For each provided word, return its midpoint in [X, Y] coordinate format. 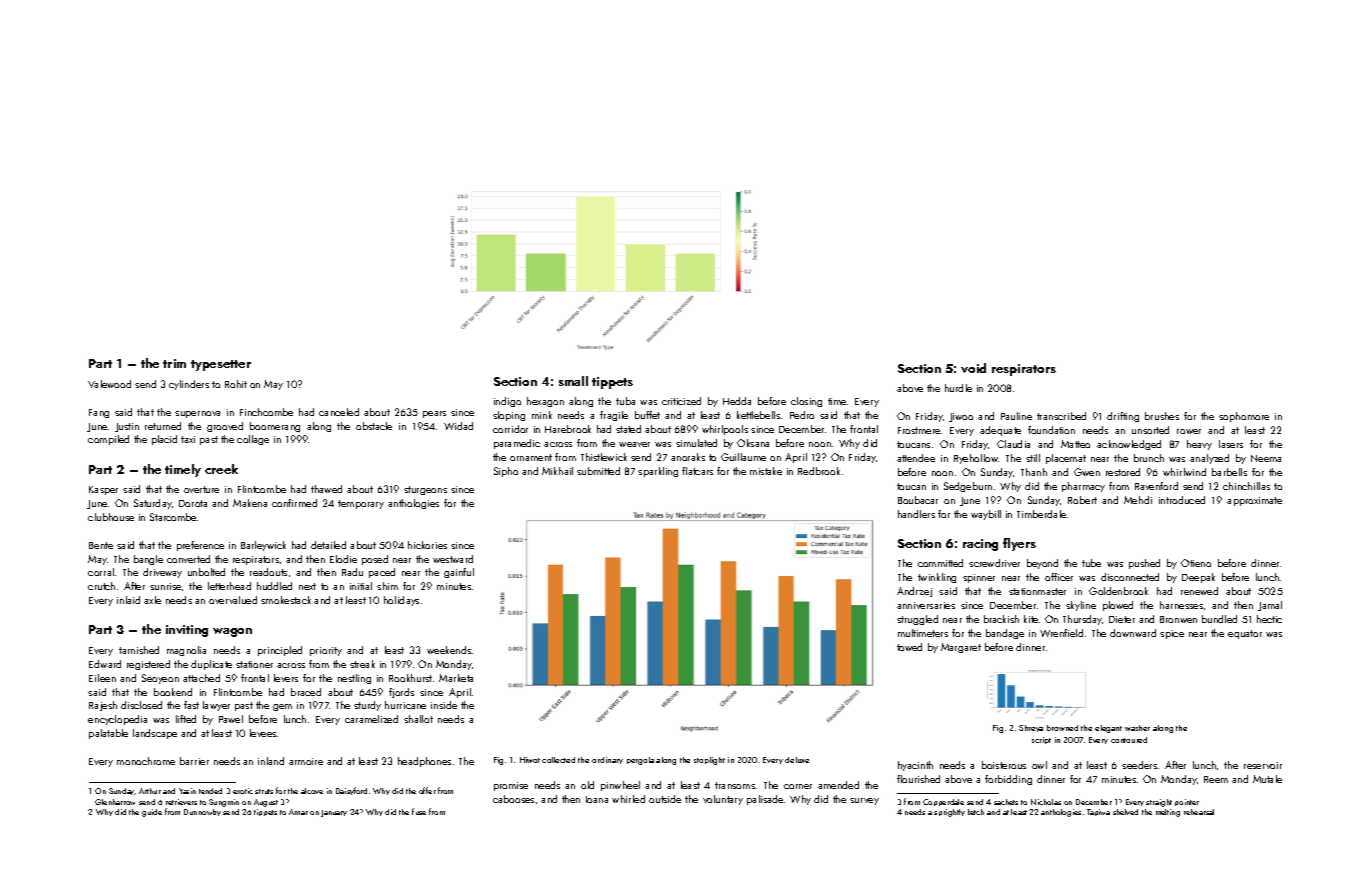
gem [282, 707]
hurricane [405, 705]
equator [1245, 634]
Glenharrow [115, 802]
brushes [1162, 416]
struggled [917, 620]
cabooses [513, 799]
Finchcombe [266, 412]
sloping [509, 416]
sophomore [1244, 417]
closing [806, 402]
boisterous [1004, 765]
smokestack [286, 600]
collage [253, 440]
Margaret [961, 648]
